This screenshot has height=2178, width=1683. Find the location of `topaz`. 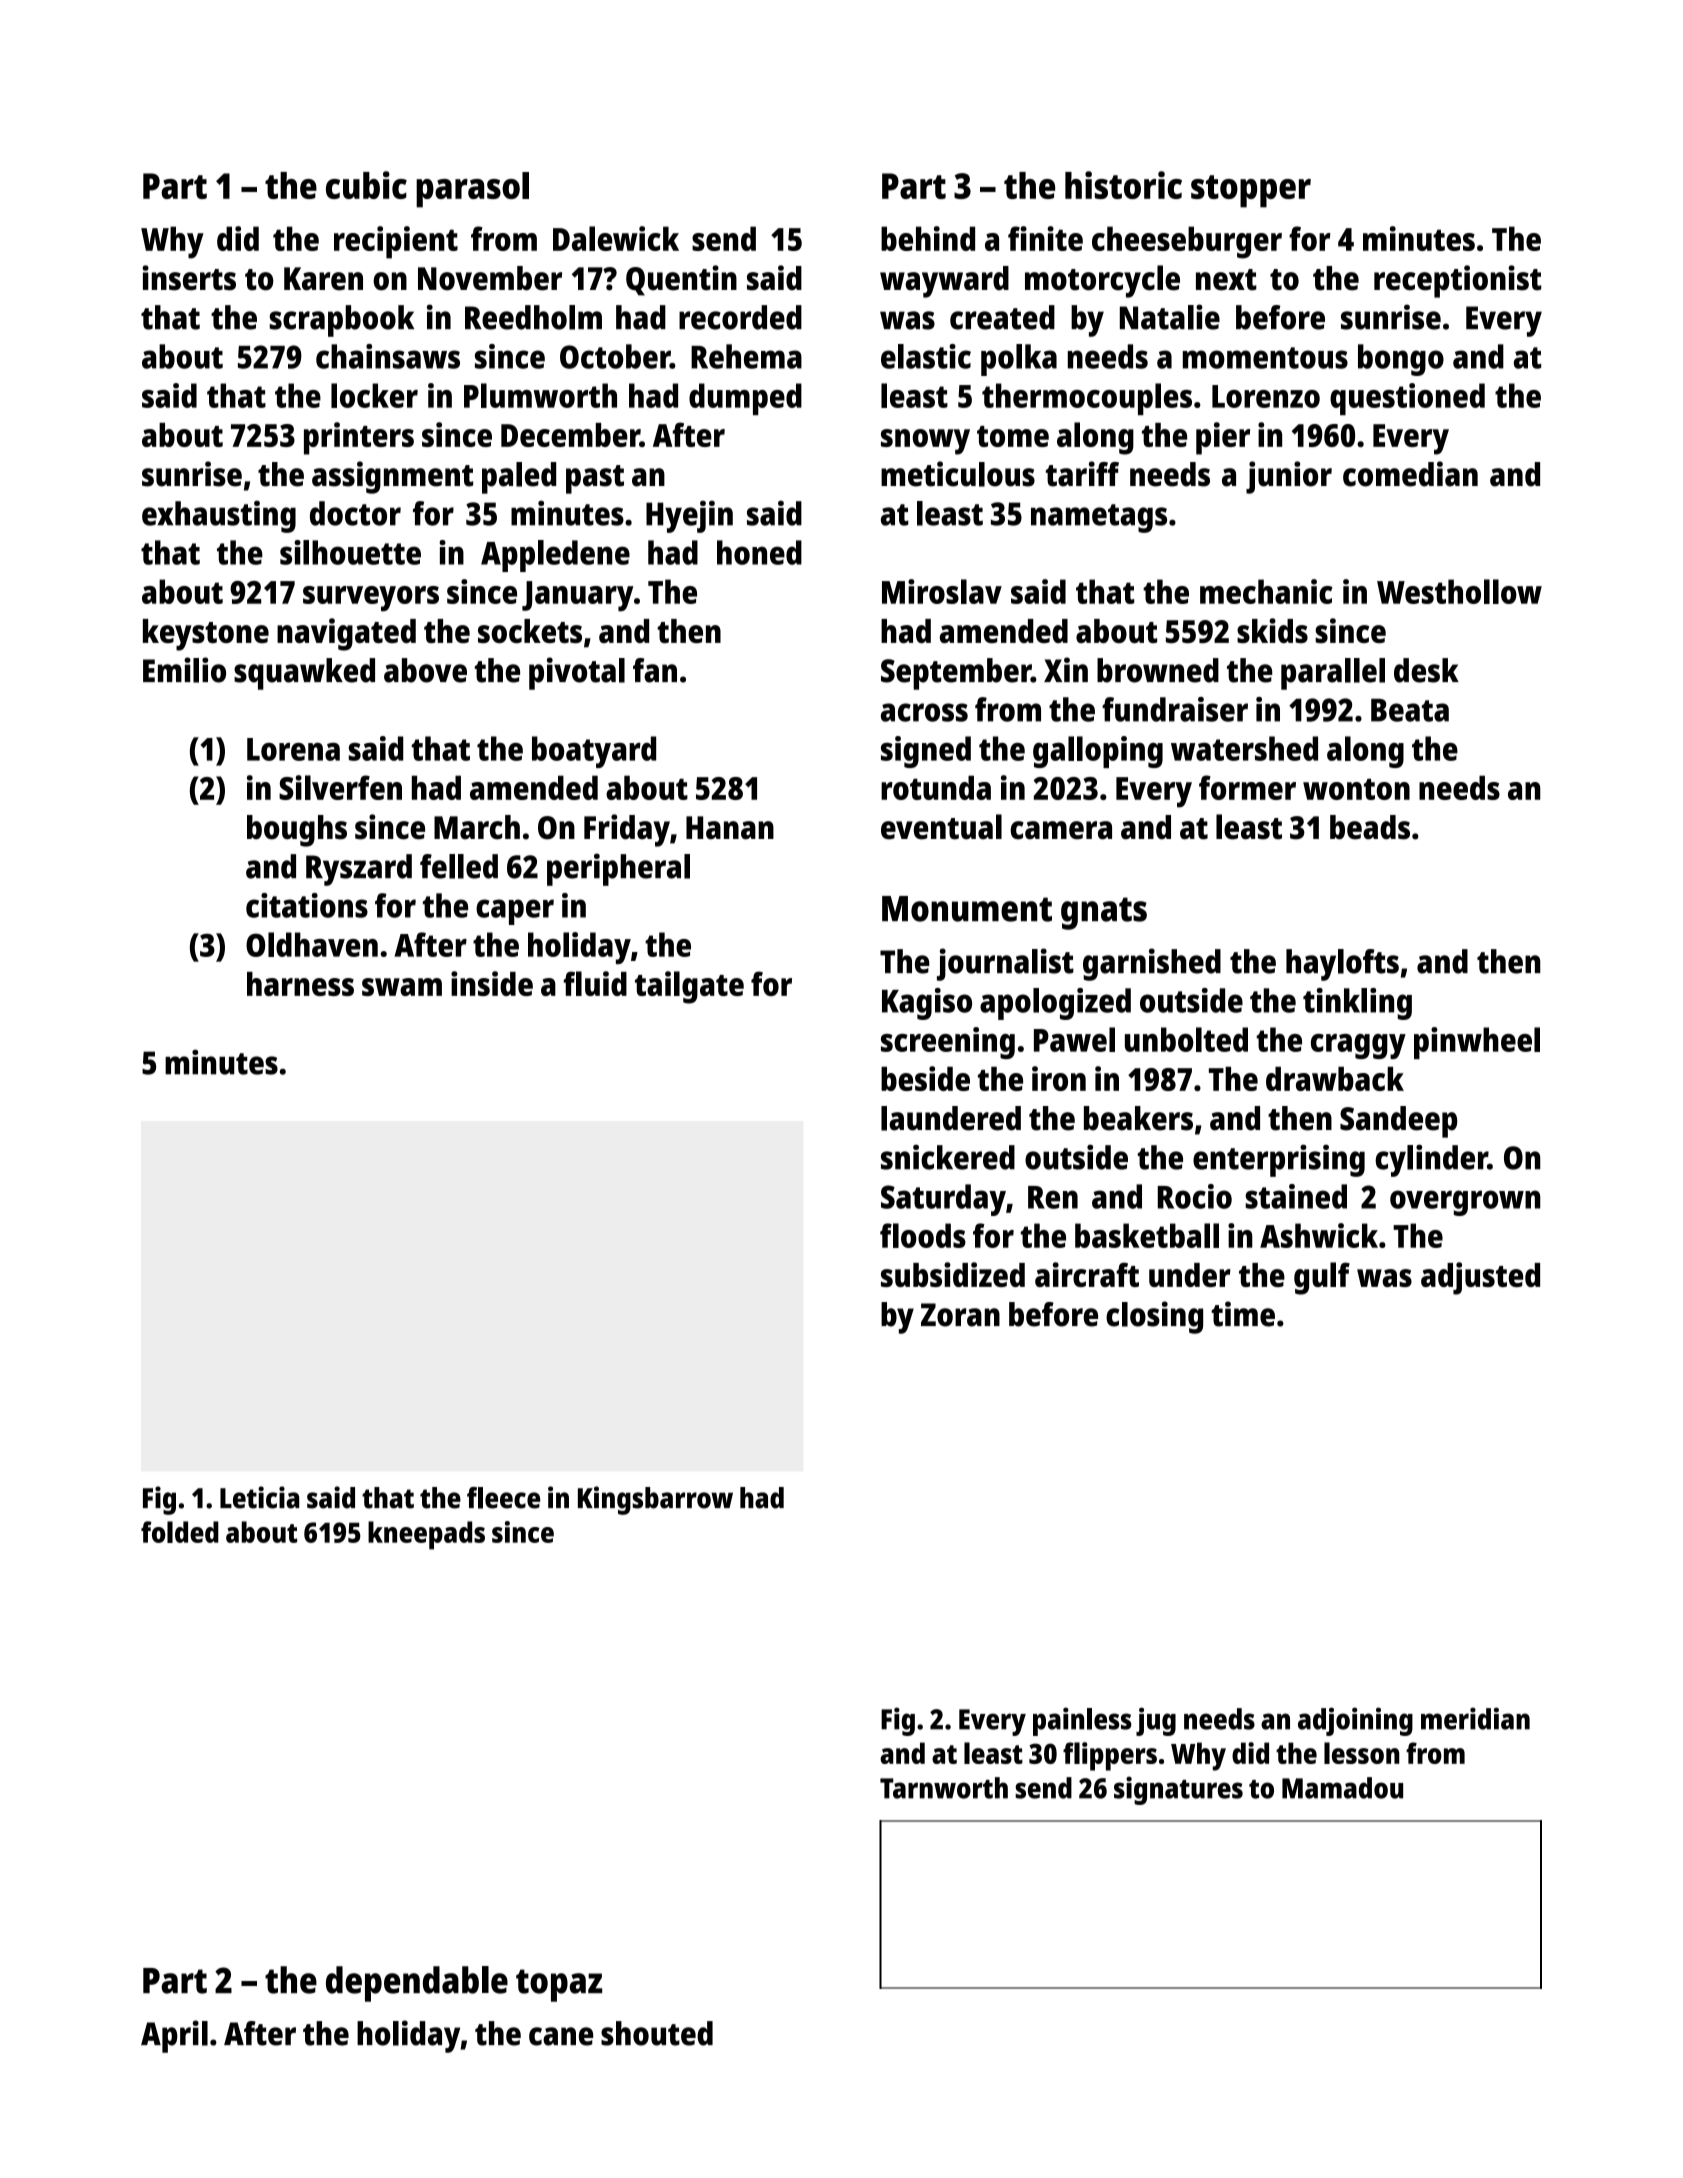

topaz is located at coordinates (559, 1985).
